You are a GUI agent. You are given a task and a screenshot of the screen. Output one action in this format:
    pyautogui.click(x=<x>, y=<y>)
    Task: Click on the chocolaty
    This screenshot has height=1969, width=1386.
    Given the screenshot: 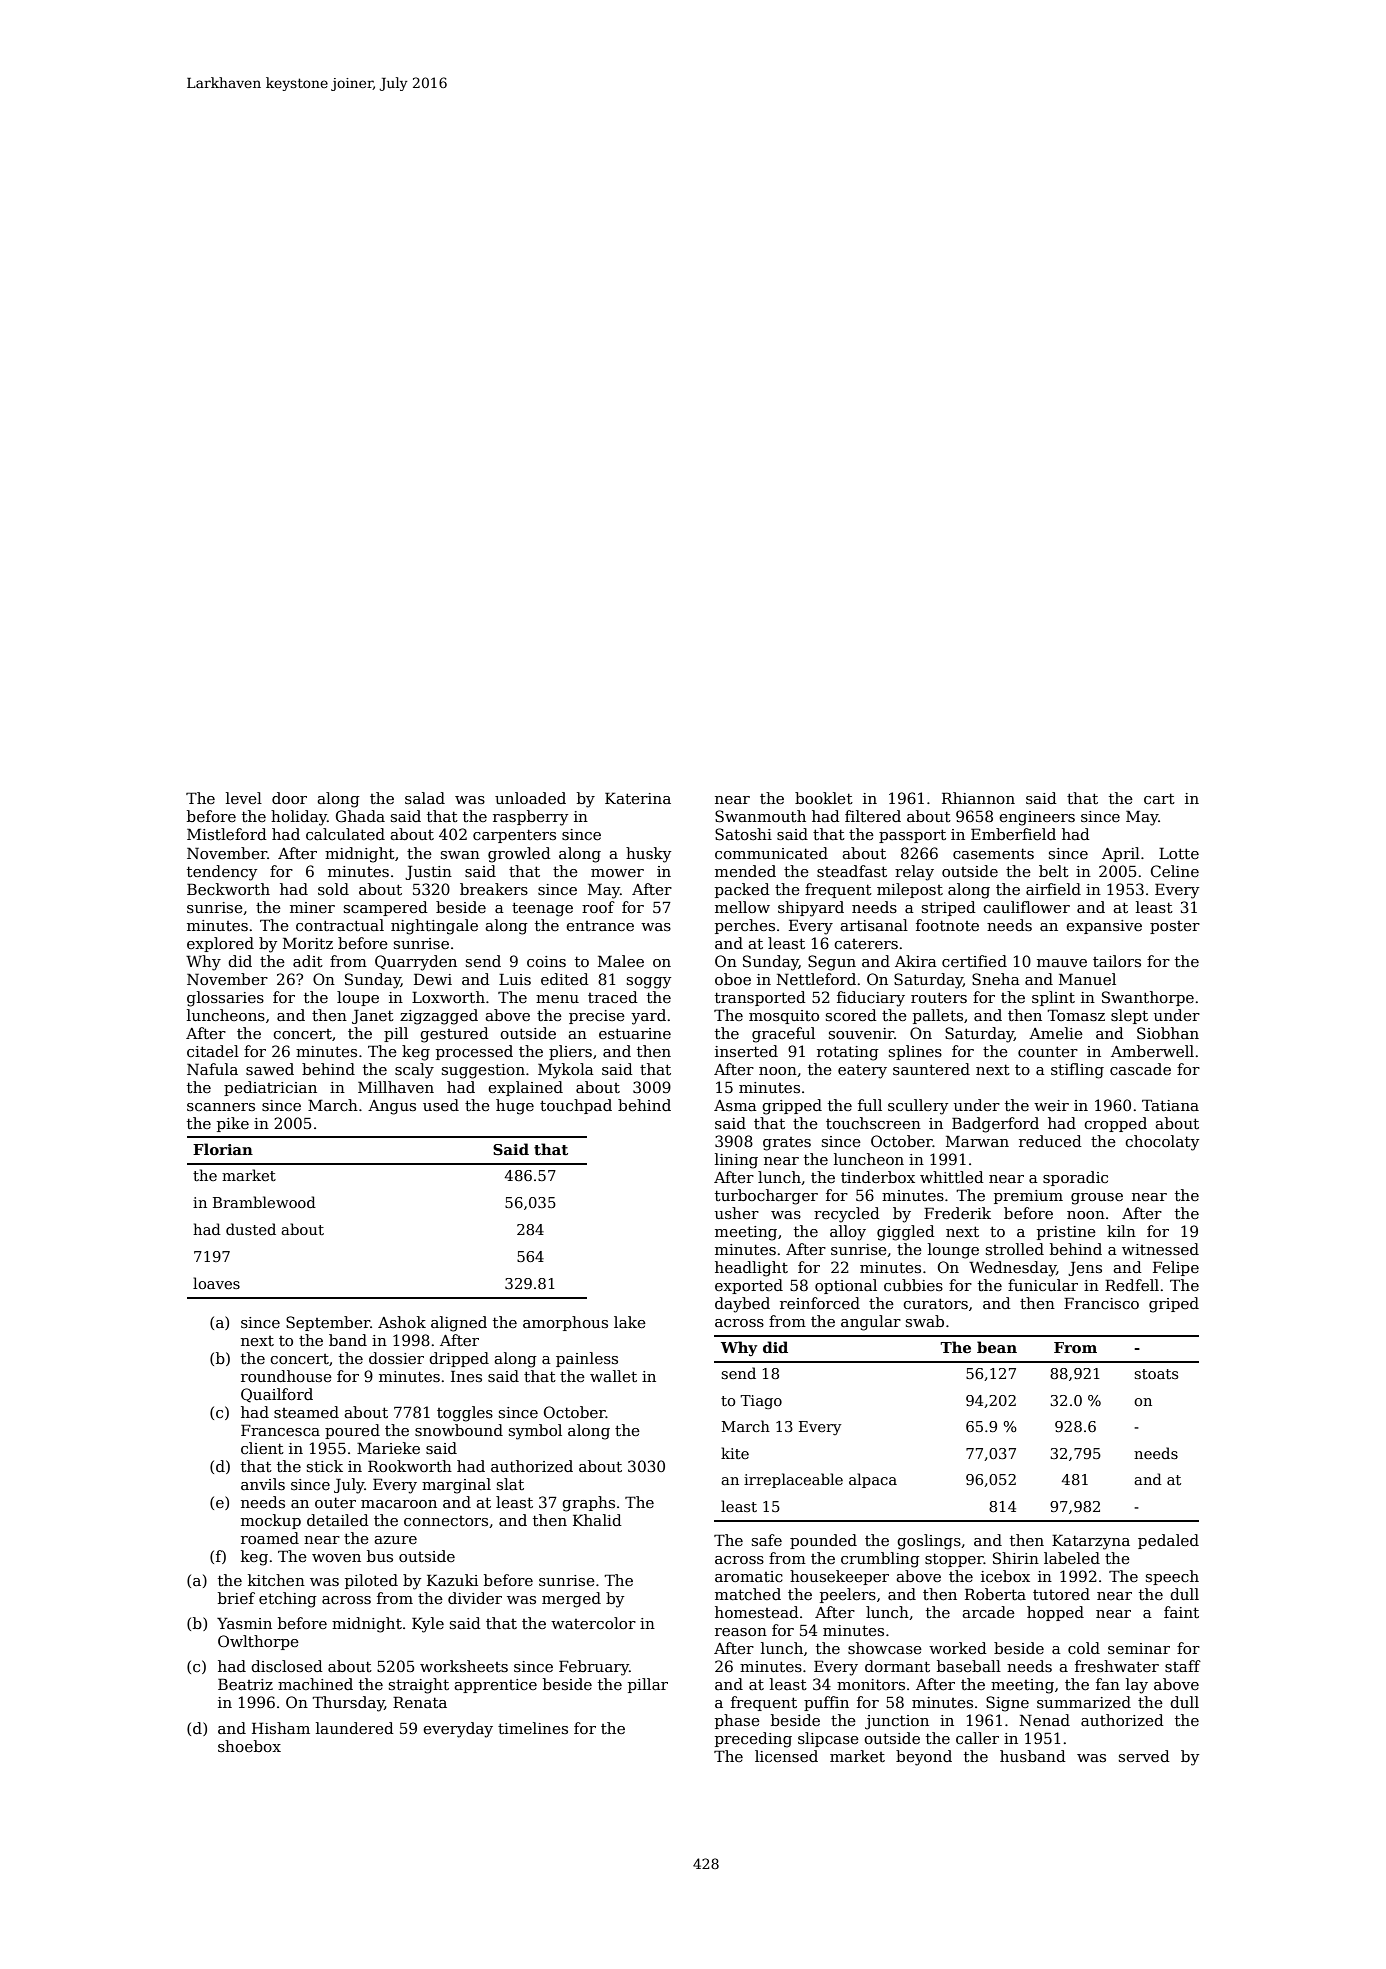 What is the action you would take?
    pyautogui.click(x=1162, y=1143)
